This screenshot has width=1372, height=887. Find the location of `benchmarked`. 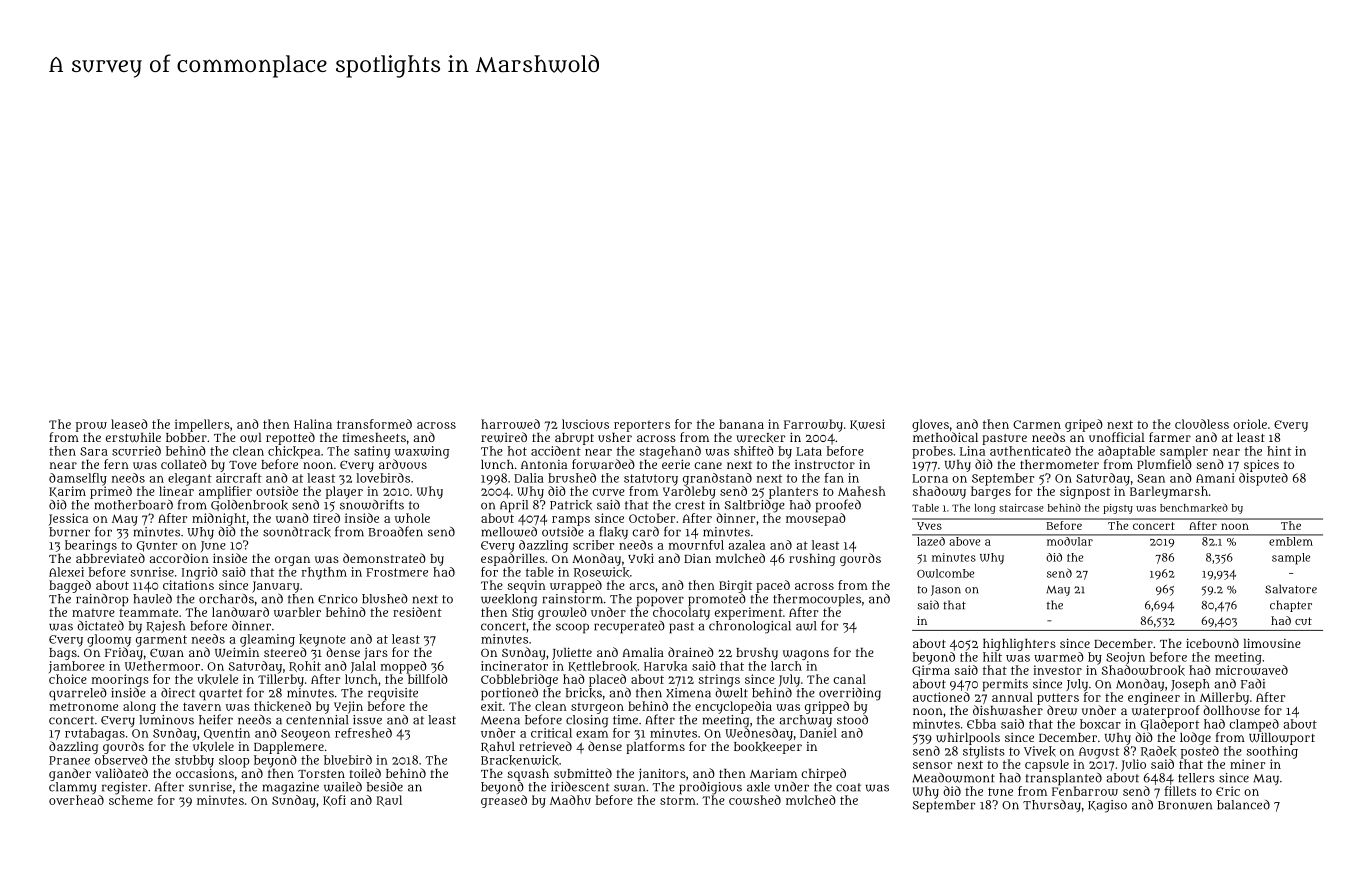

benchmarked is located at coordinates (1194, 508).
